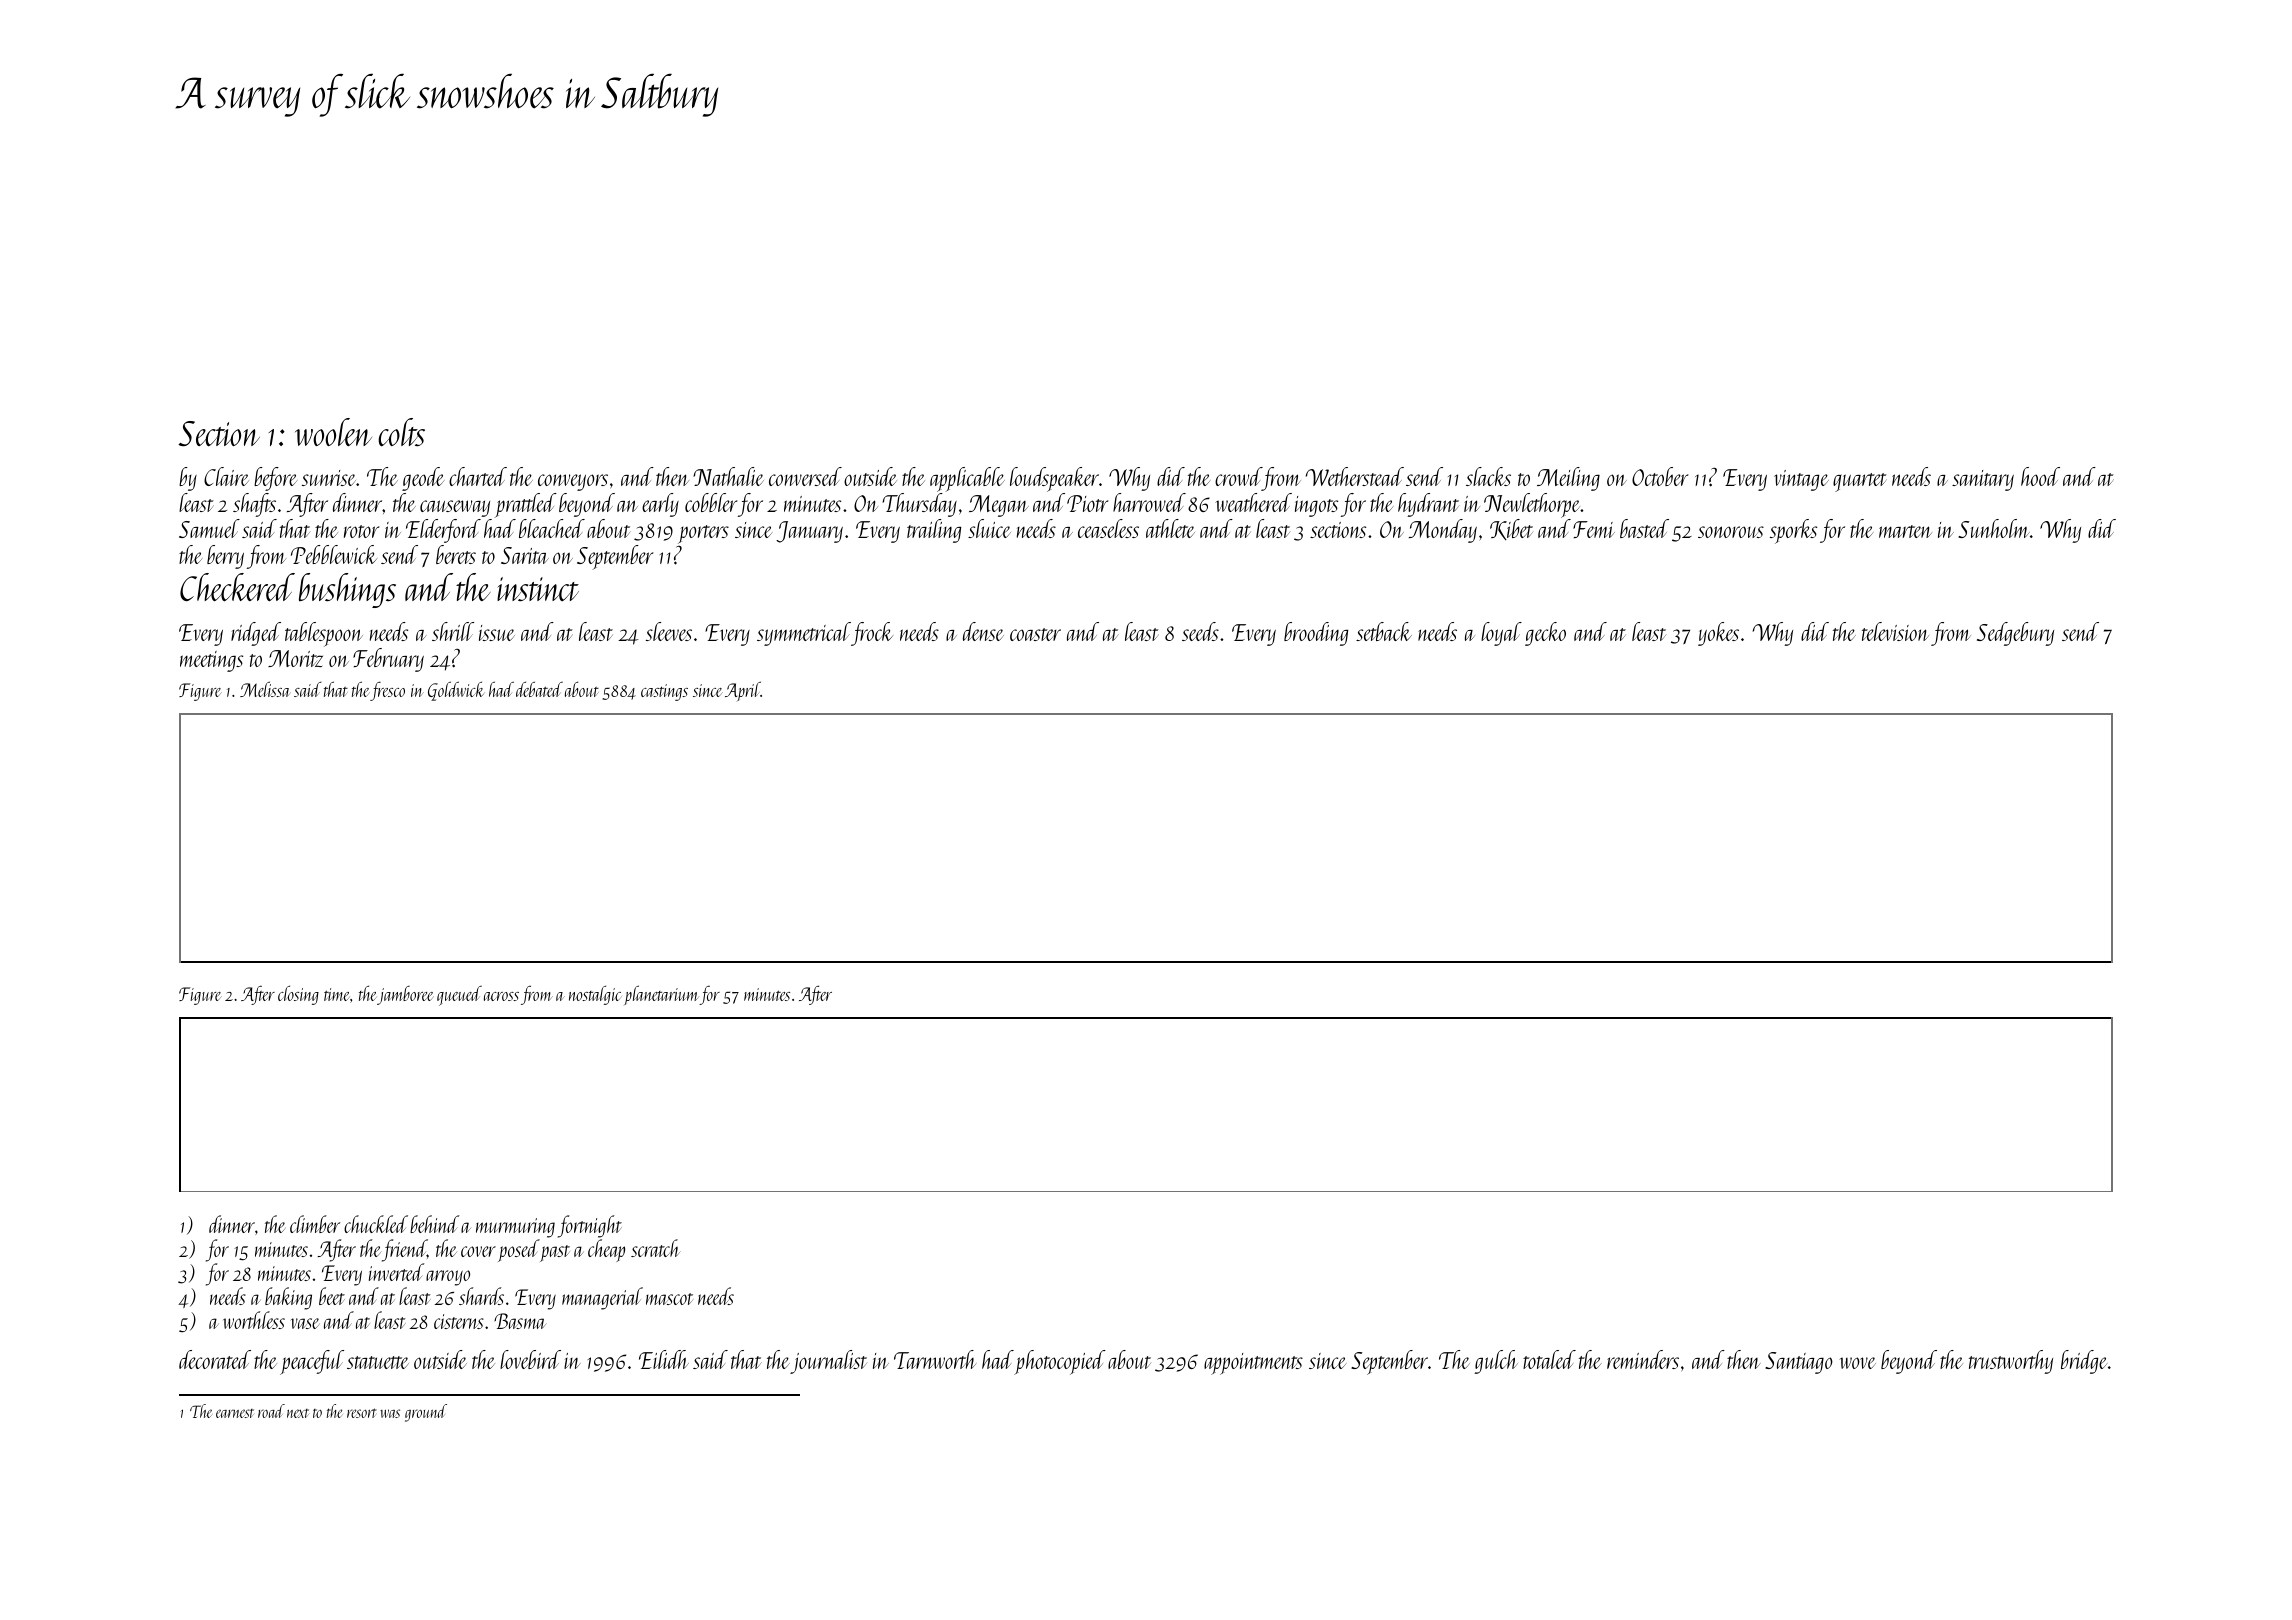 Image resolution: width=2292 pixels, height=1620 pixels. I want to click on castings, so click(664, 692).
